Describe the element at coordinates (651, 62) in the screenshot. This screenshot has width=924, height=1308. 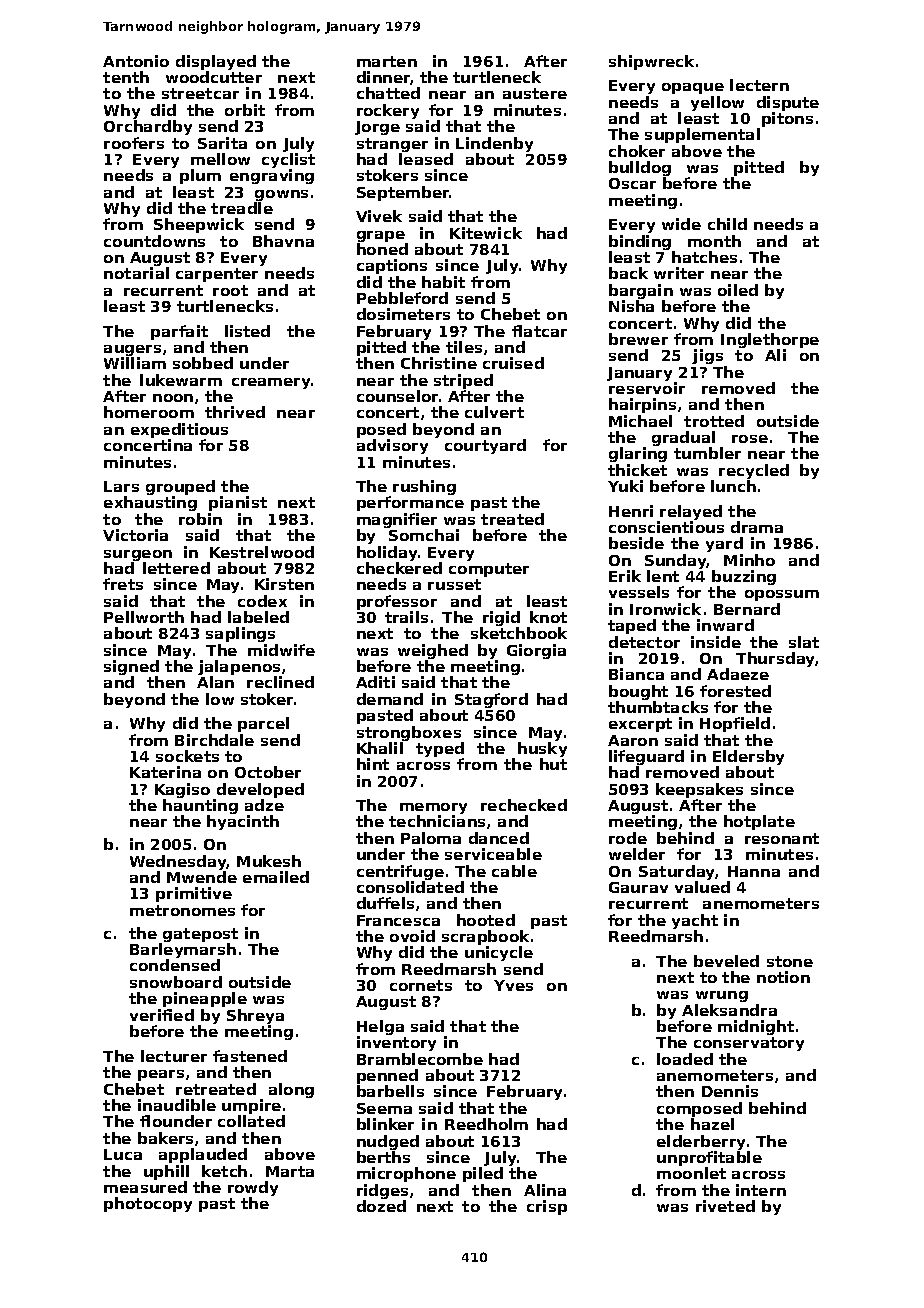
I see `shipwreck` at that location.
